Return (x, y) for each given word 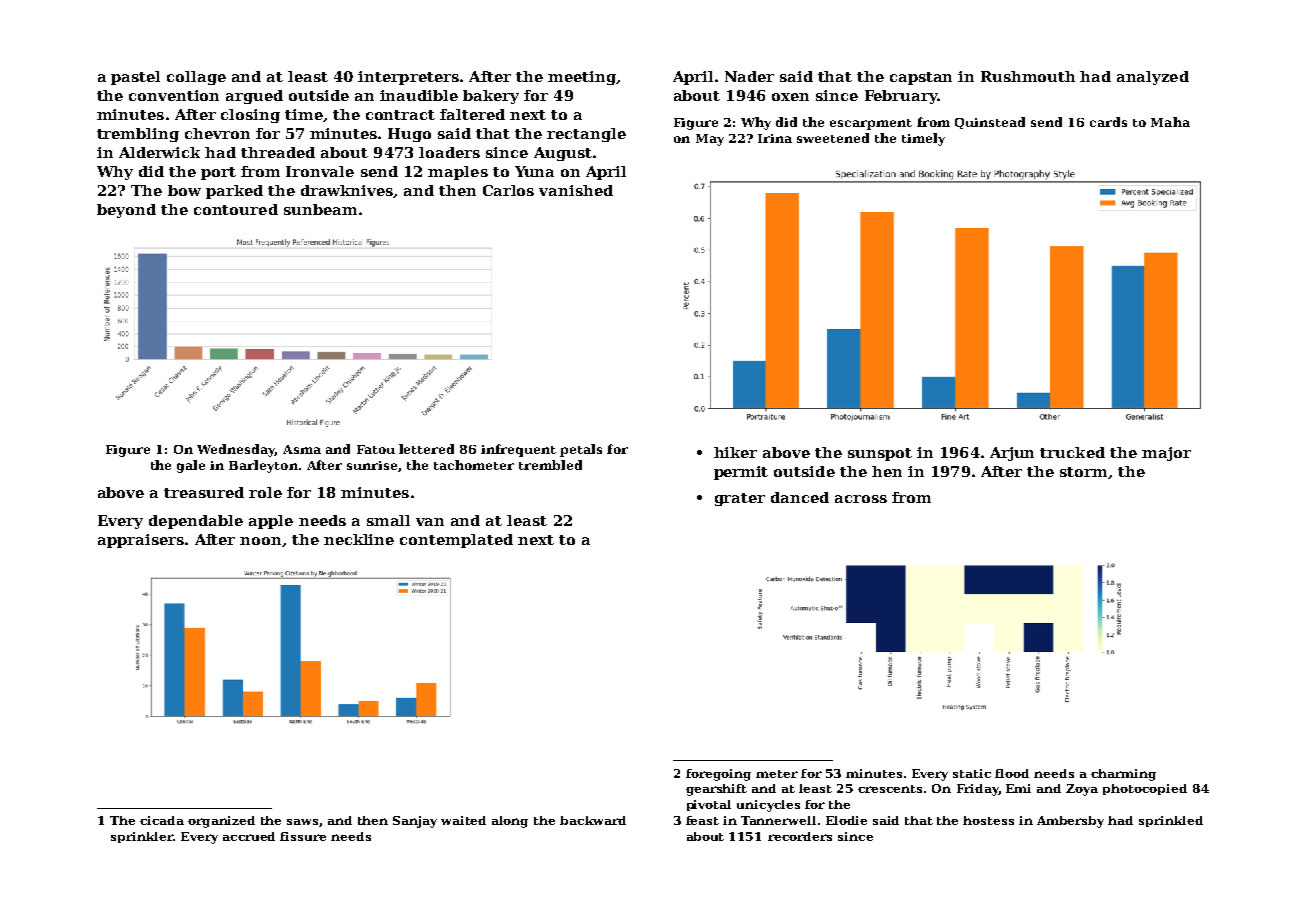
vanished (576, 190)
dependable (196, 522)
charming (1123, 775)
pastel (135, 78)
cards (1108, 122)
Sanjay (415, 822)
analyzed (1153, 78)
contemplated (456, 541)
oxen (790, 97)
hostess (988, 820)
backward (593, 820)
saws (302, 822)
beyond (126, 211)
